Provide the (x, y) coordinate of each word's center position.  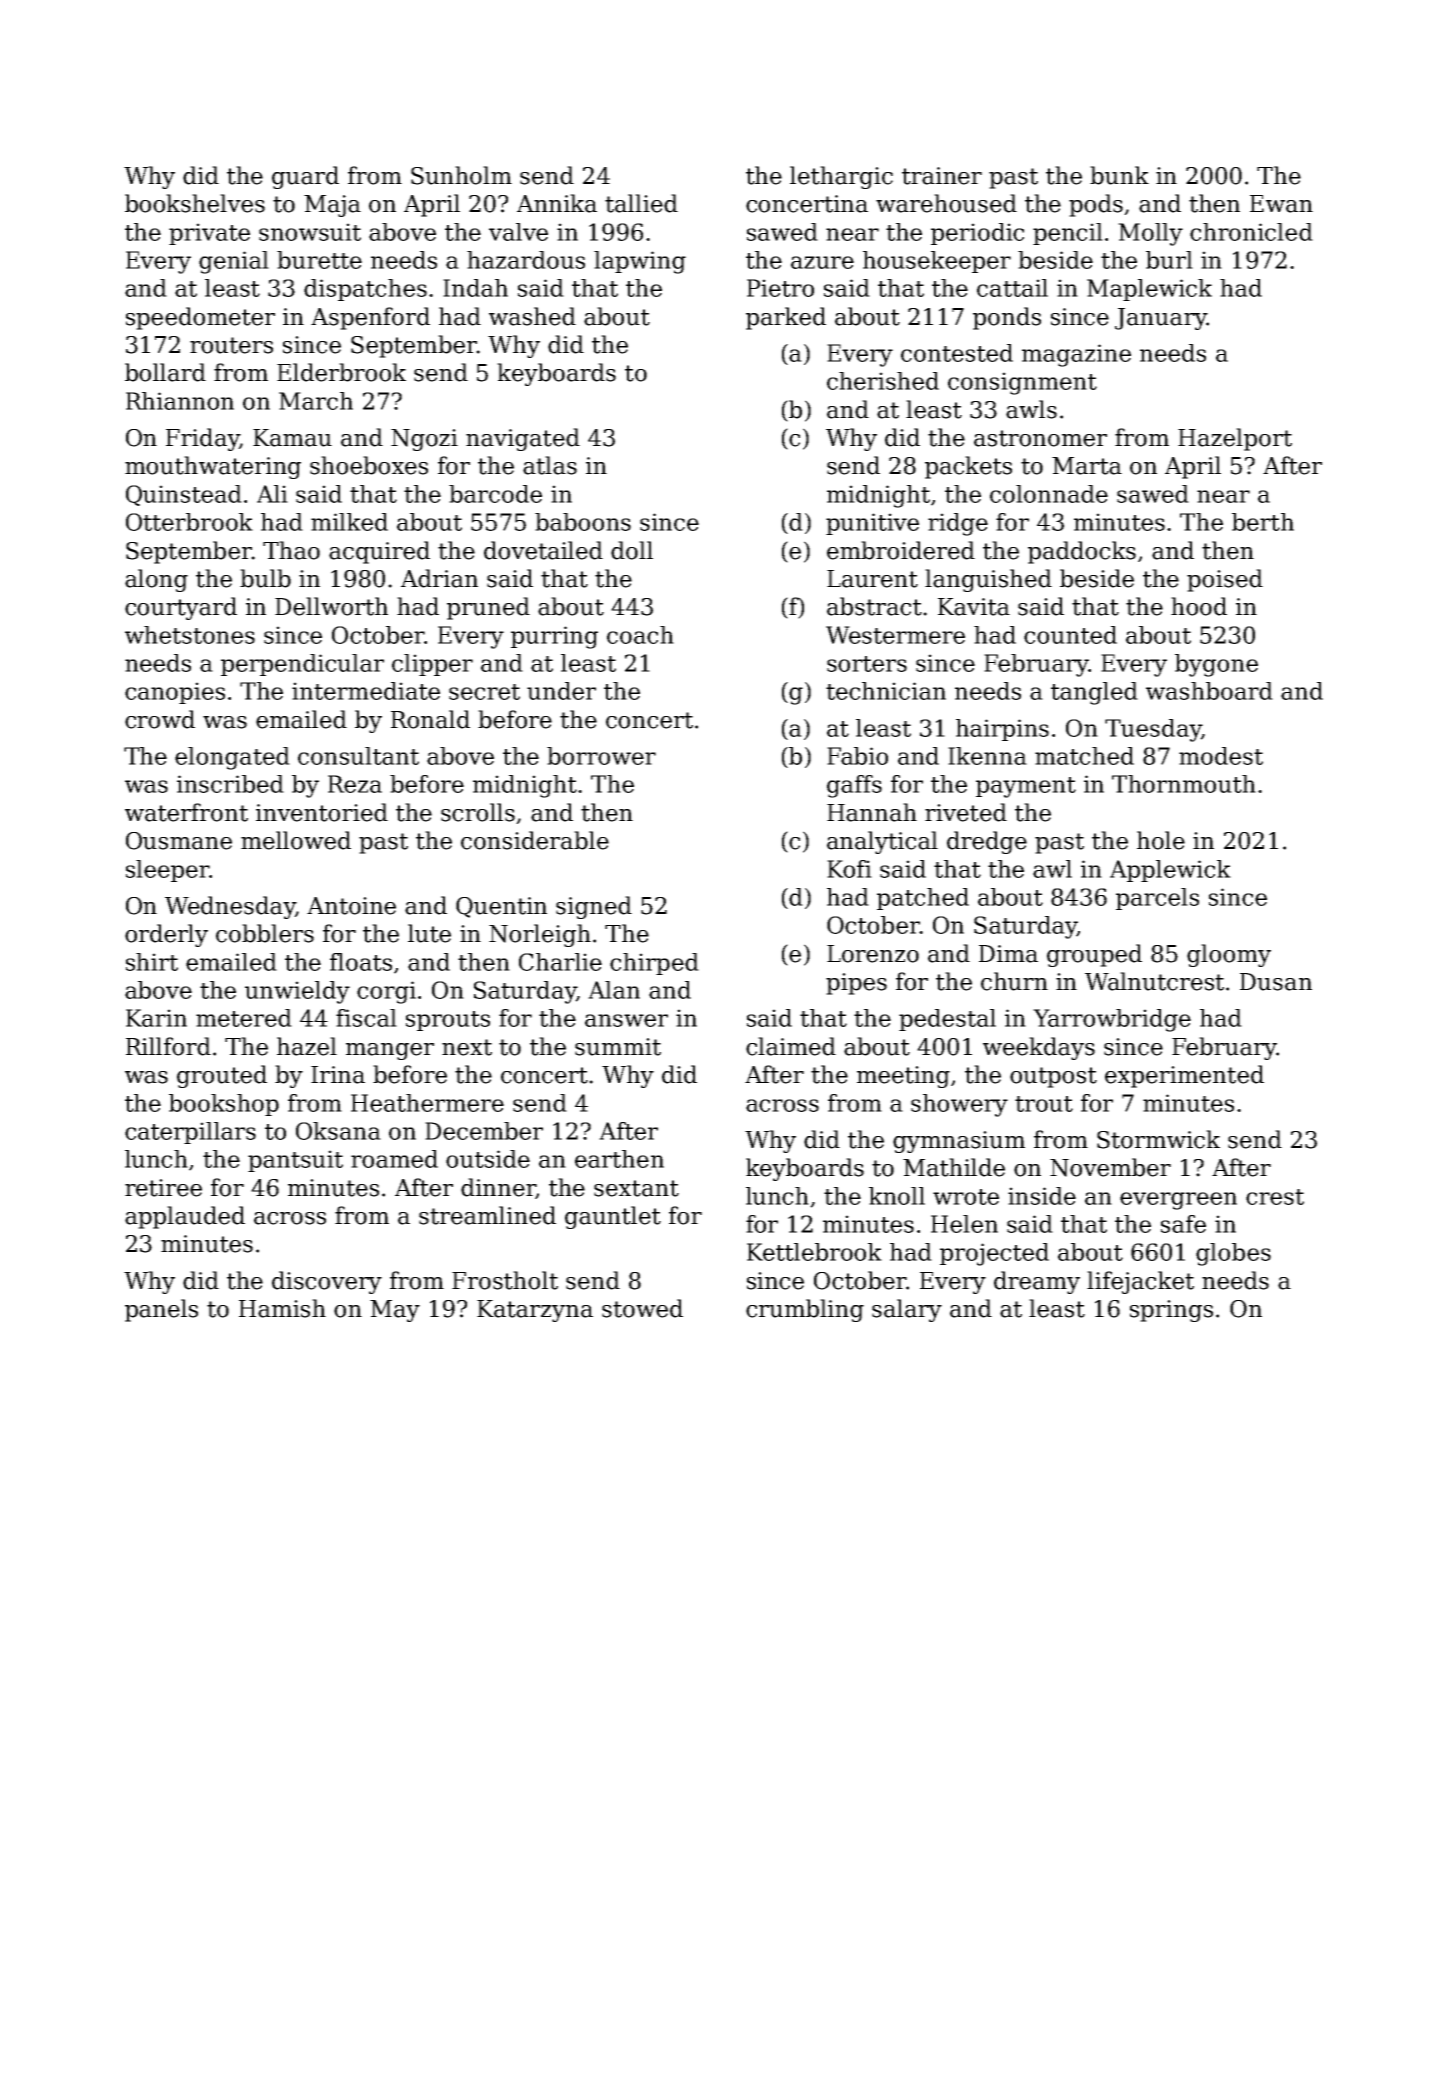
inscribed (230, 784)
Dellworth (331, 606)
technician (886, 691)
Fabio (857, 756)
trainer (942, 176)
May (395, 1311)
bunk (1119, 175)
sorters (867, 664)
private (209, 234)
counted (1070, 635)
